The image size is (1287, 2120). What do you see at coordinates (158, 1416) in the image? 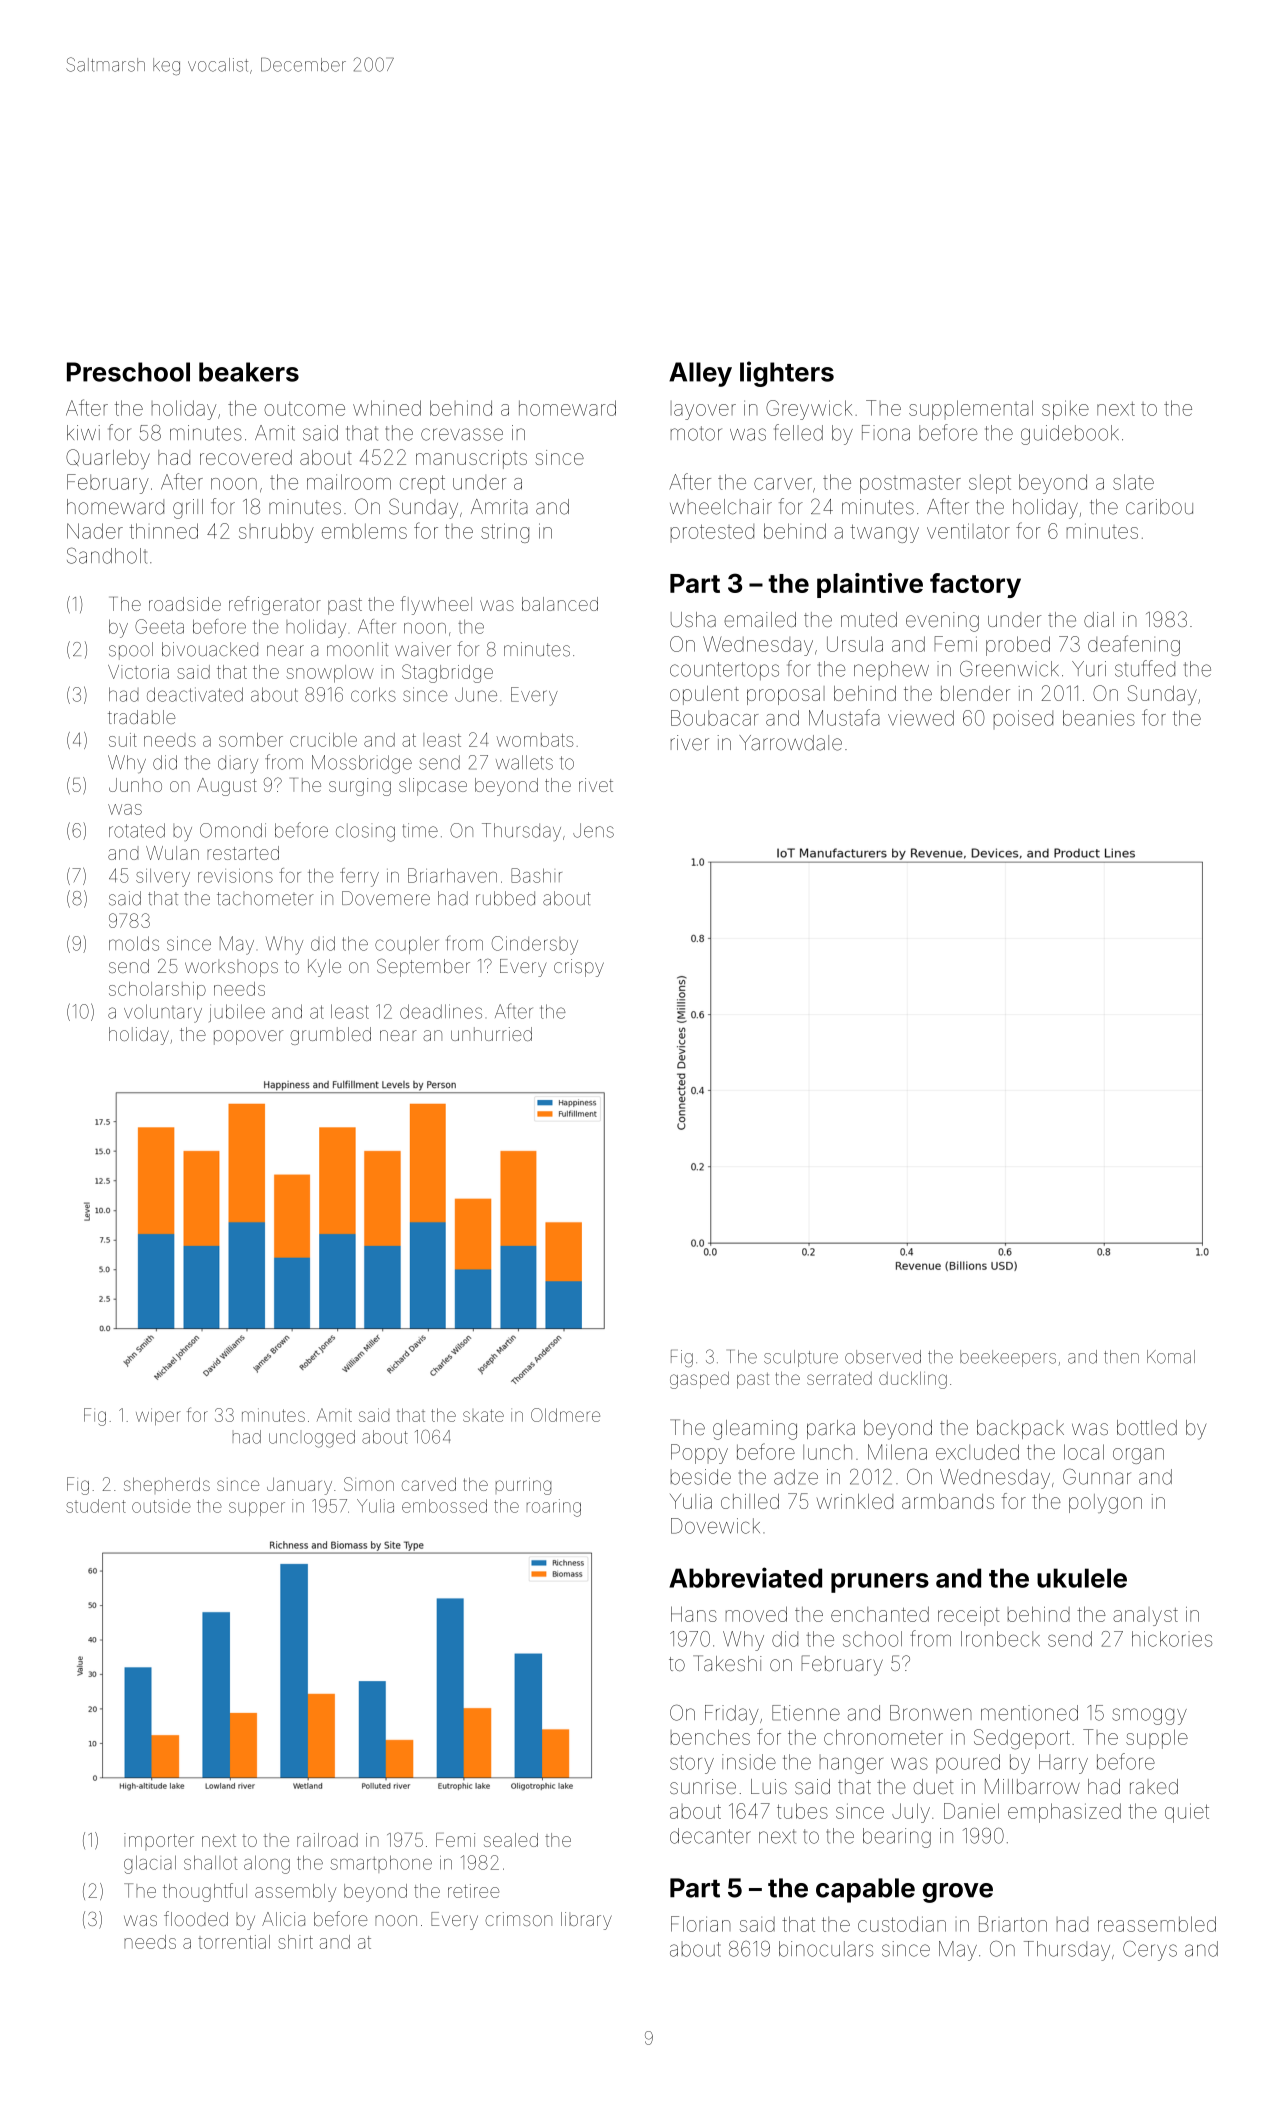
I see `wiper` at bounding box center [158, 1416].
